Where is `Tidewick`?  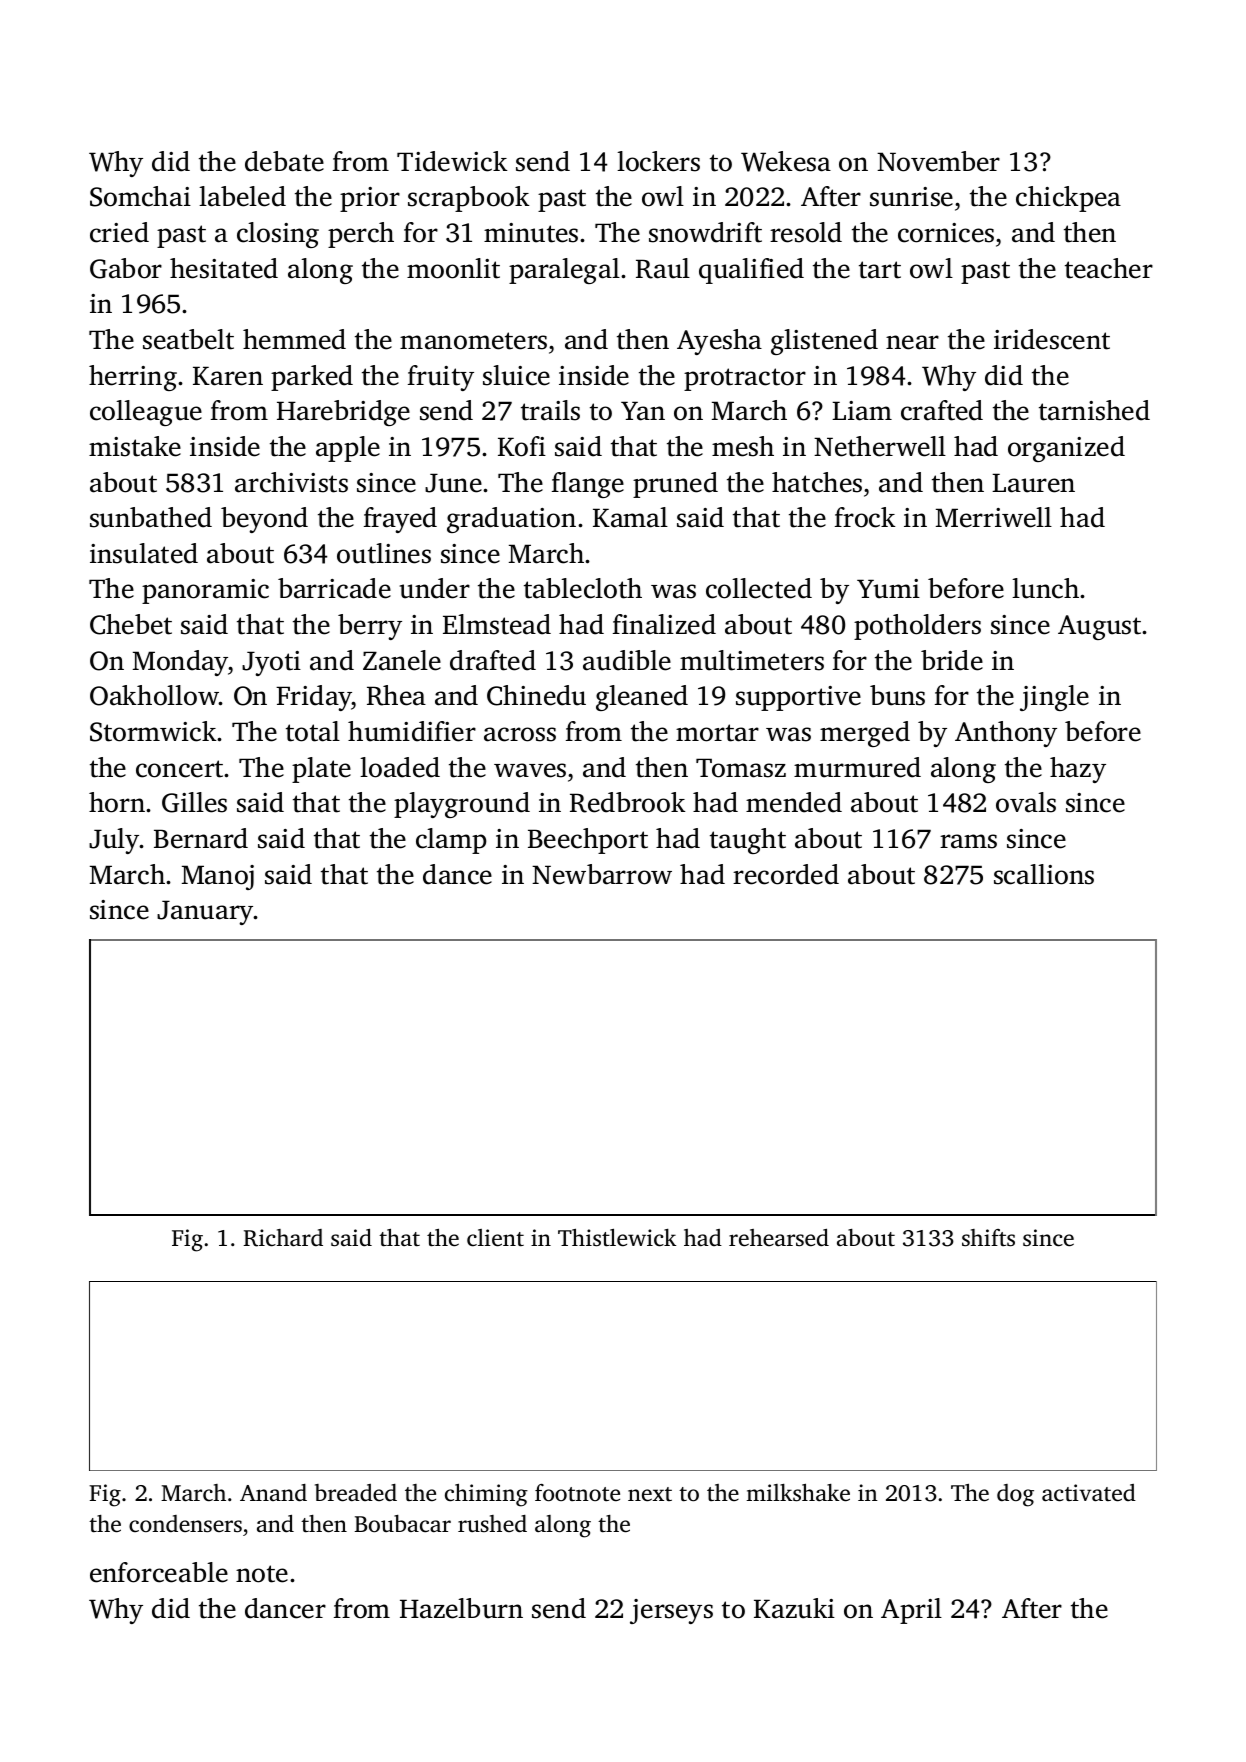 Tidewick is located at coordinates (452, 161).
